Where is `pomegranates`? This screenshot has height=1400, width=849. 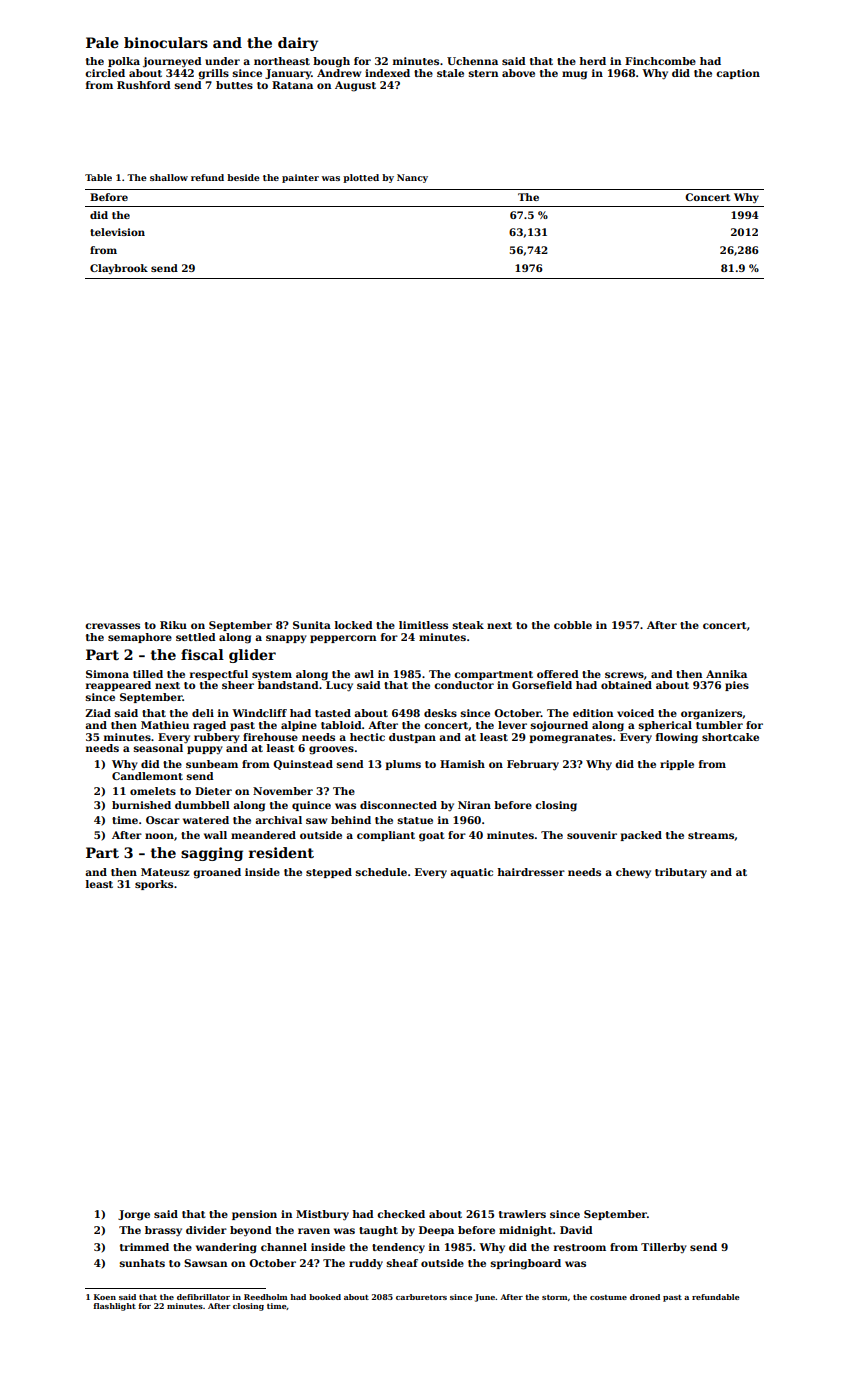 pomegranates is located at coordinates (570, 739).
